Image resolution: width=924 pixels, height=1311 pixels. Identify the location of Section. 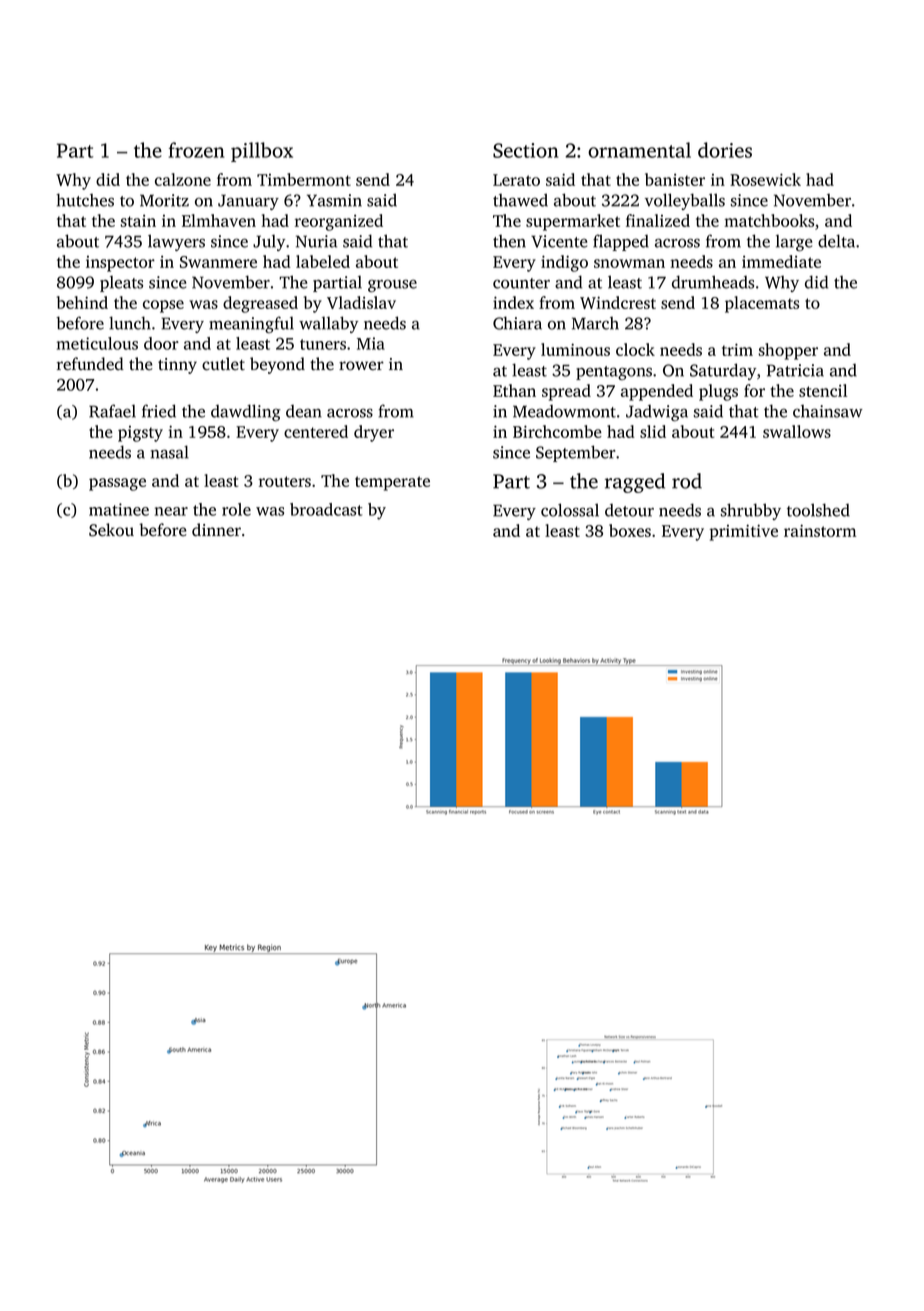
(526, 150).
